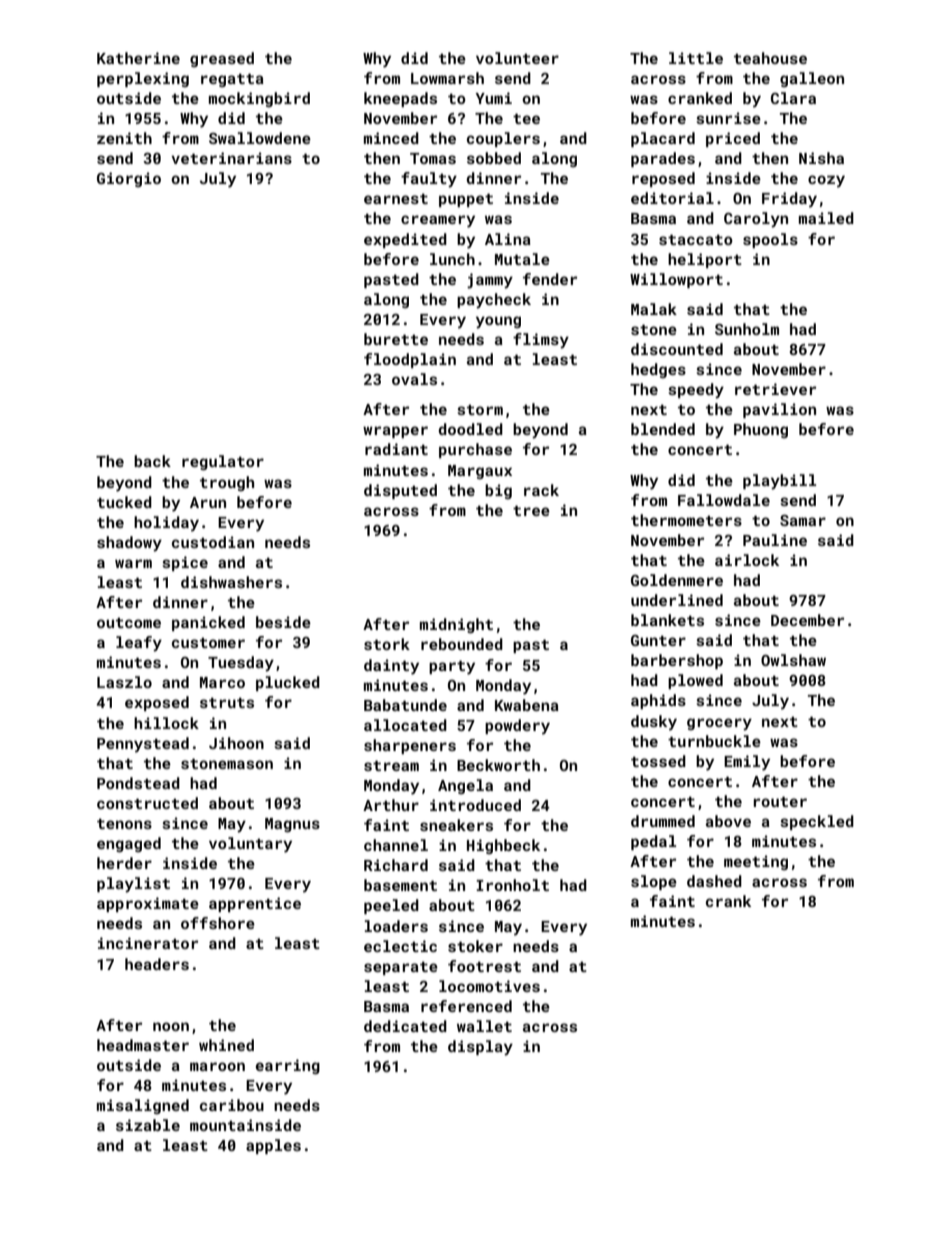 The height and width of the document is (1233, 952). I want to click on Samar, so click(803, 520).
